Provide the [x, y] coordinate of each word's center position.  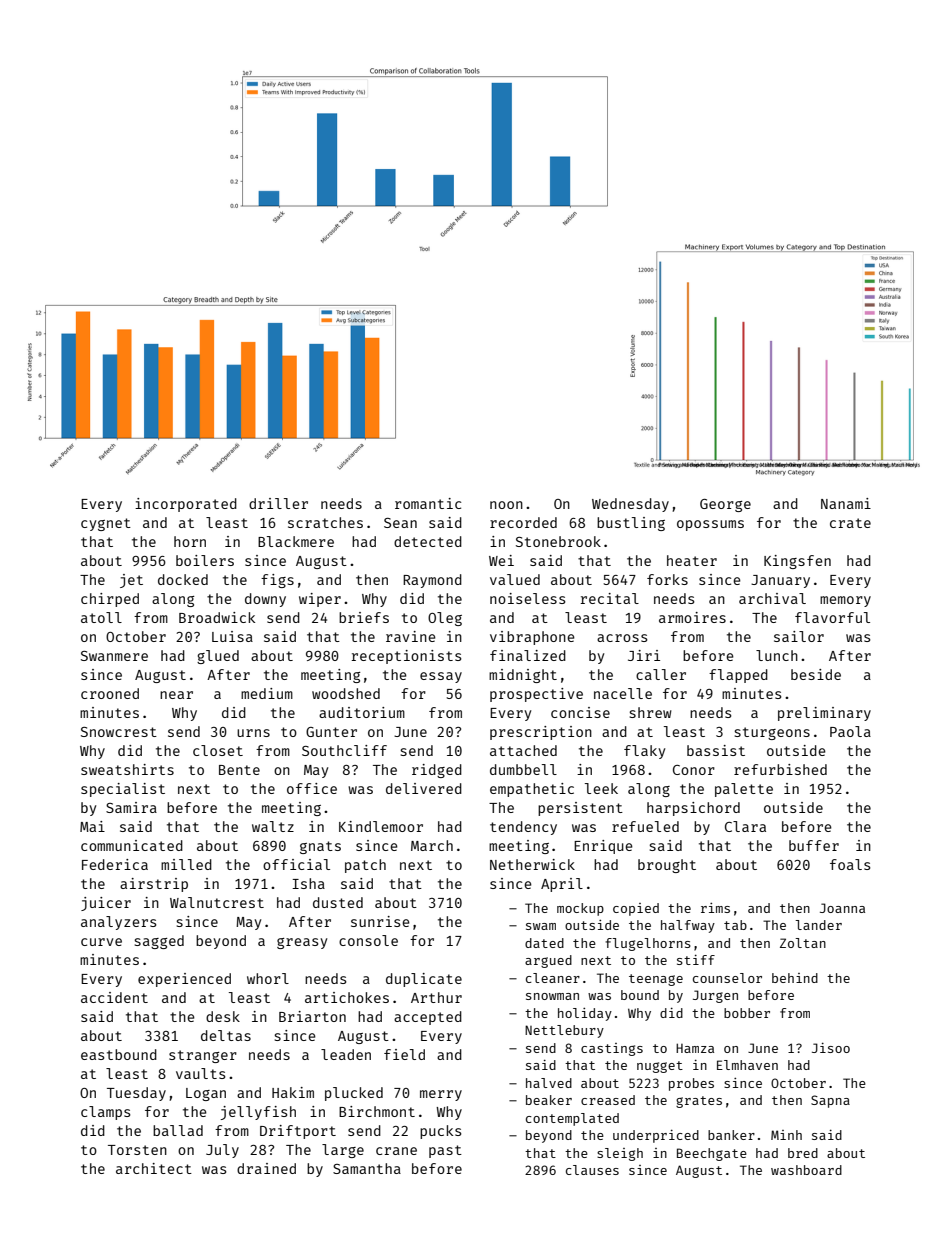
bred [803, 1153]
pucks [441, 1132]
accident [114, 997]
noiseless [528, 598]
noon [506, 505]
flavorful [832, 617]
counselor [727, 978]
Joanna [842, 908]
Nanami [846, 503]
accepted [428, 1018]
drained [266, 1168]
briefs [364, 617]
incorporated [186, 505]
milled [186, 864]
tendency [523, 828]
